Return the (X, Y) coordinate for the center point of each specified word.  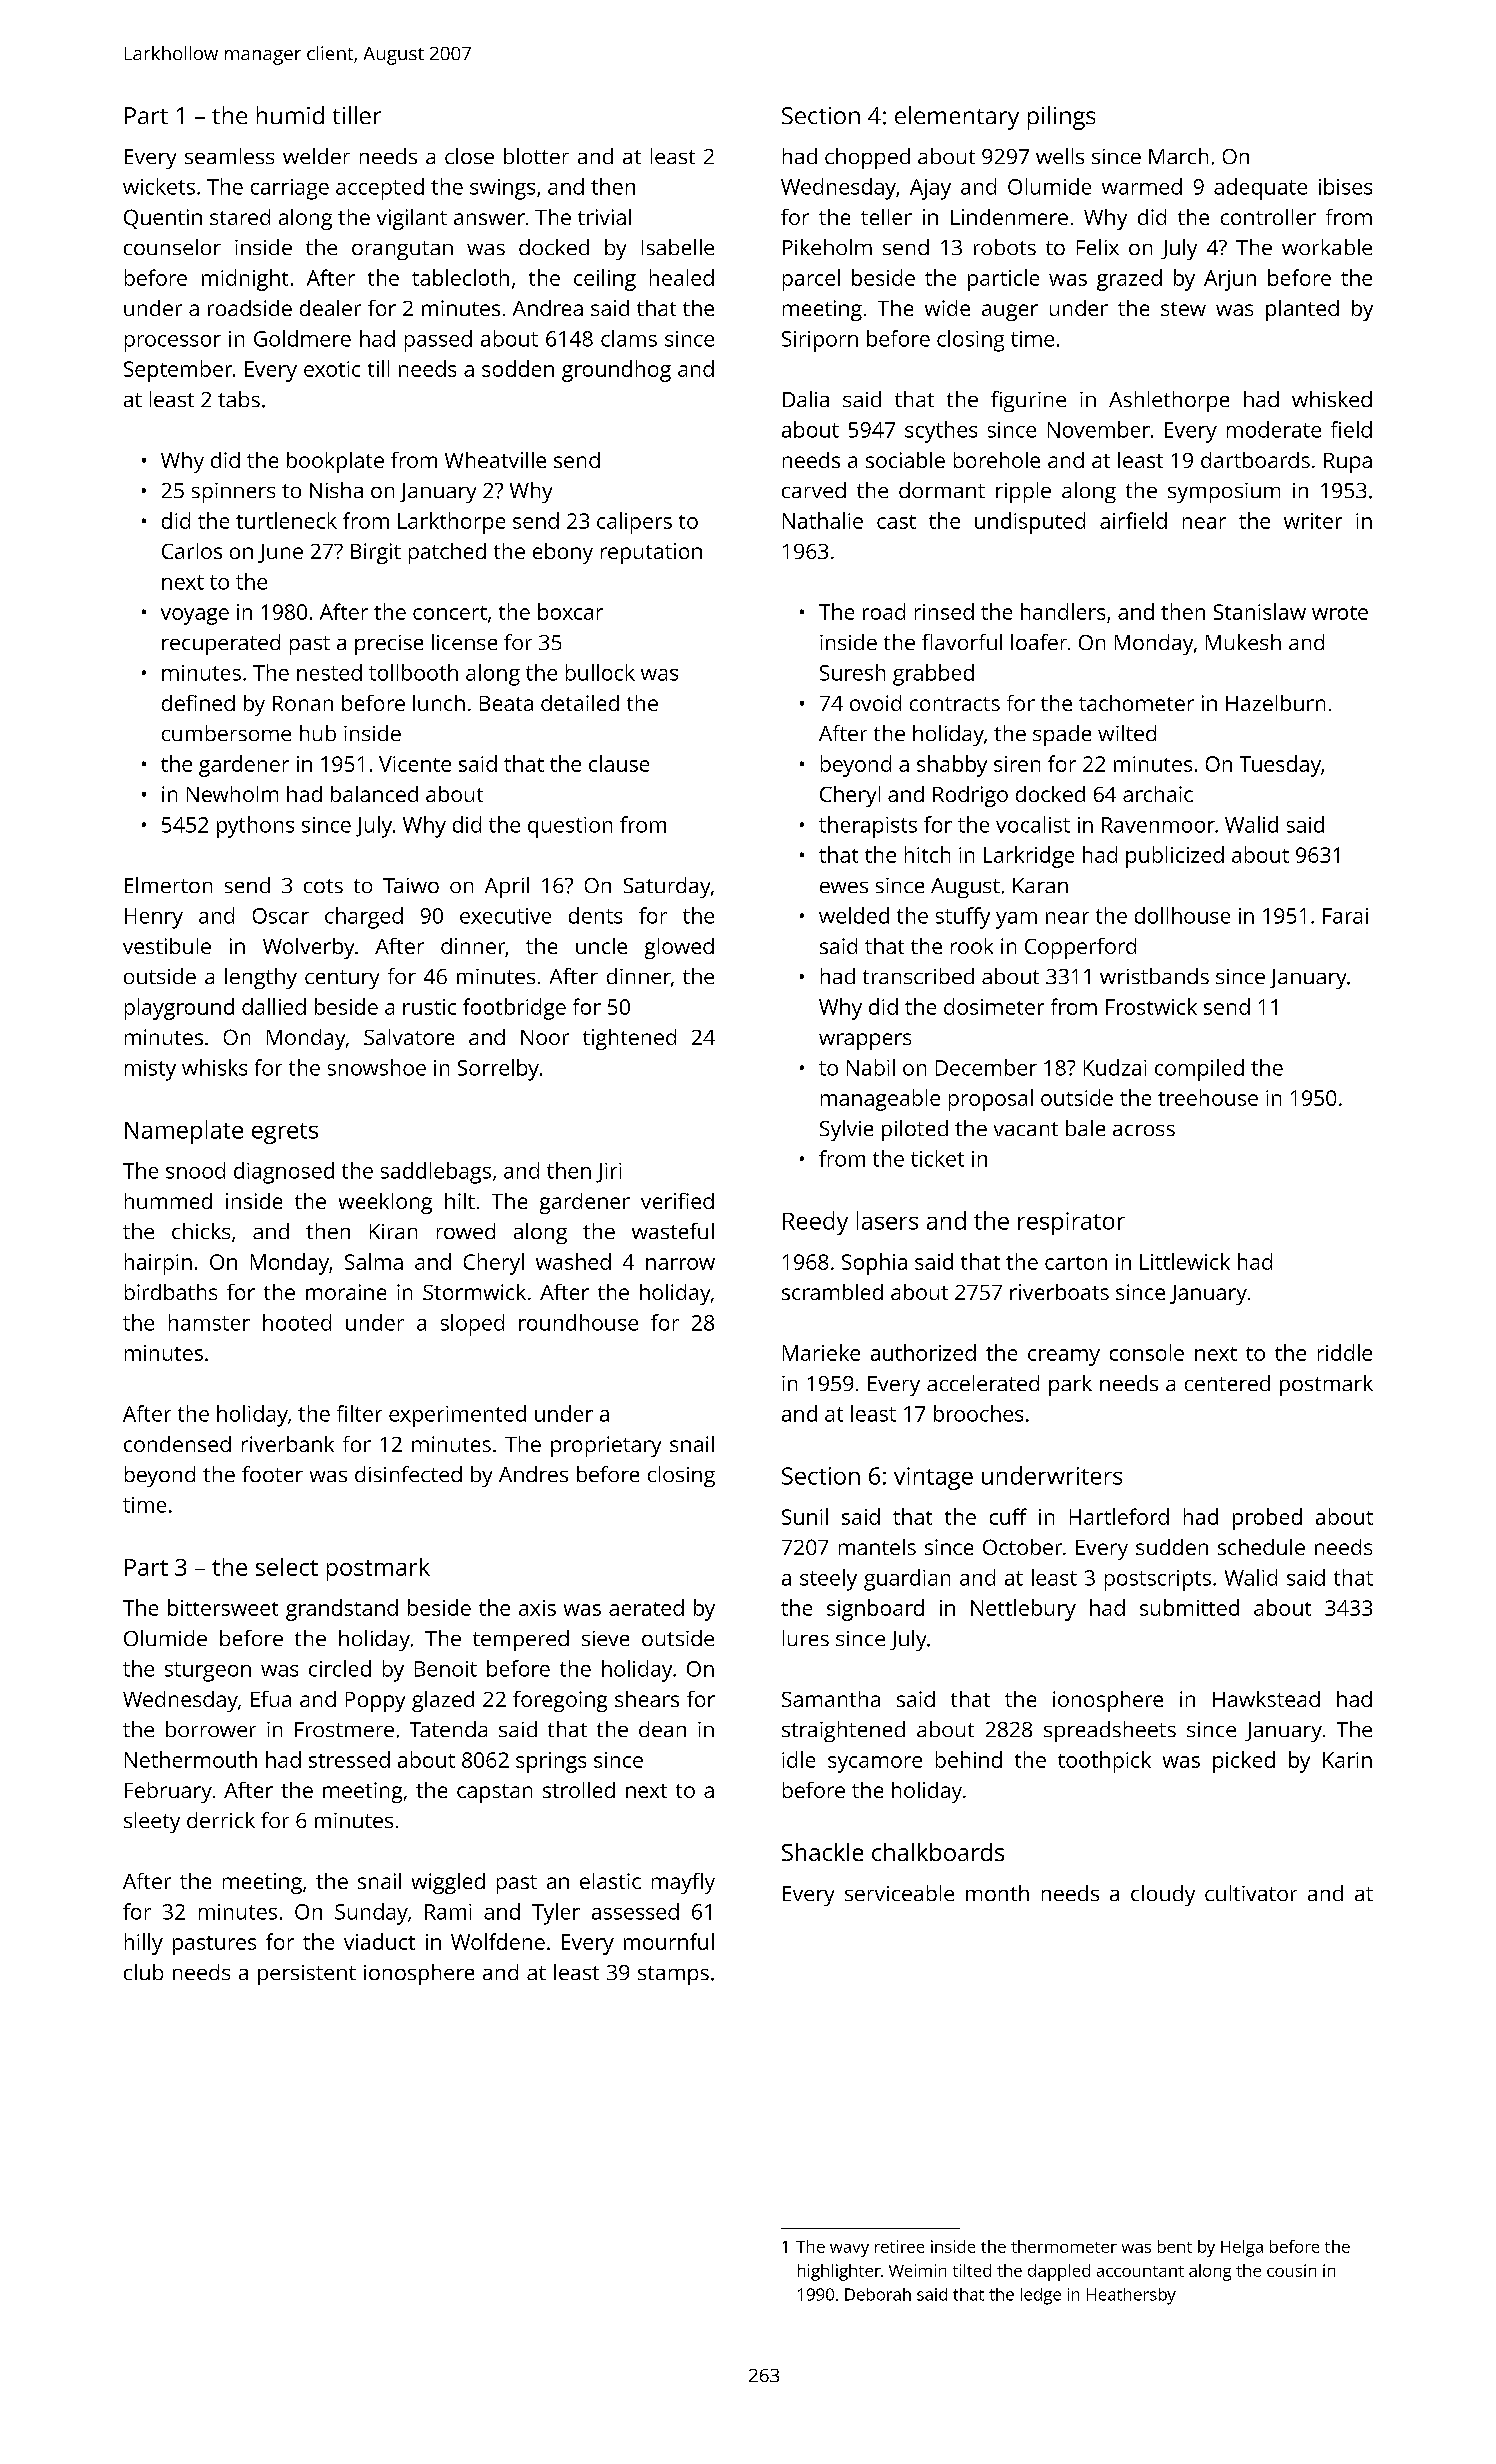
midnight (245, 280)
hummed (168, 1201)
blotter (536, 156)
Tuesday (1280, 766)
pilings (1061, 118)
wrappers (865, 1041)
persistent (307, 1975)
